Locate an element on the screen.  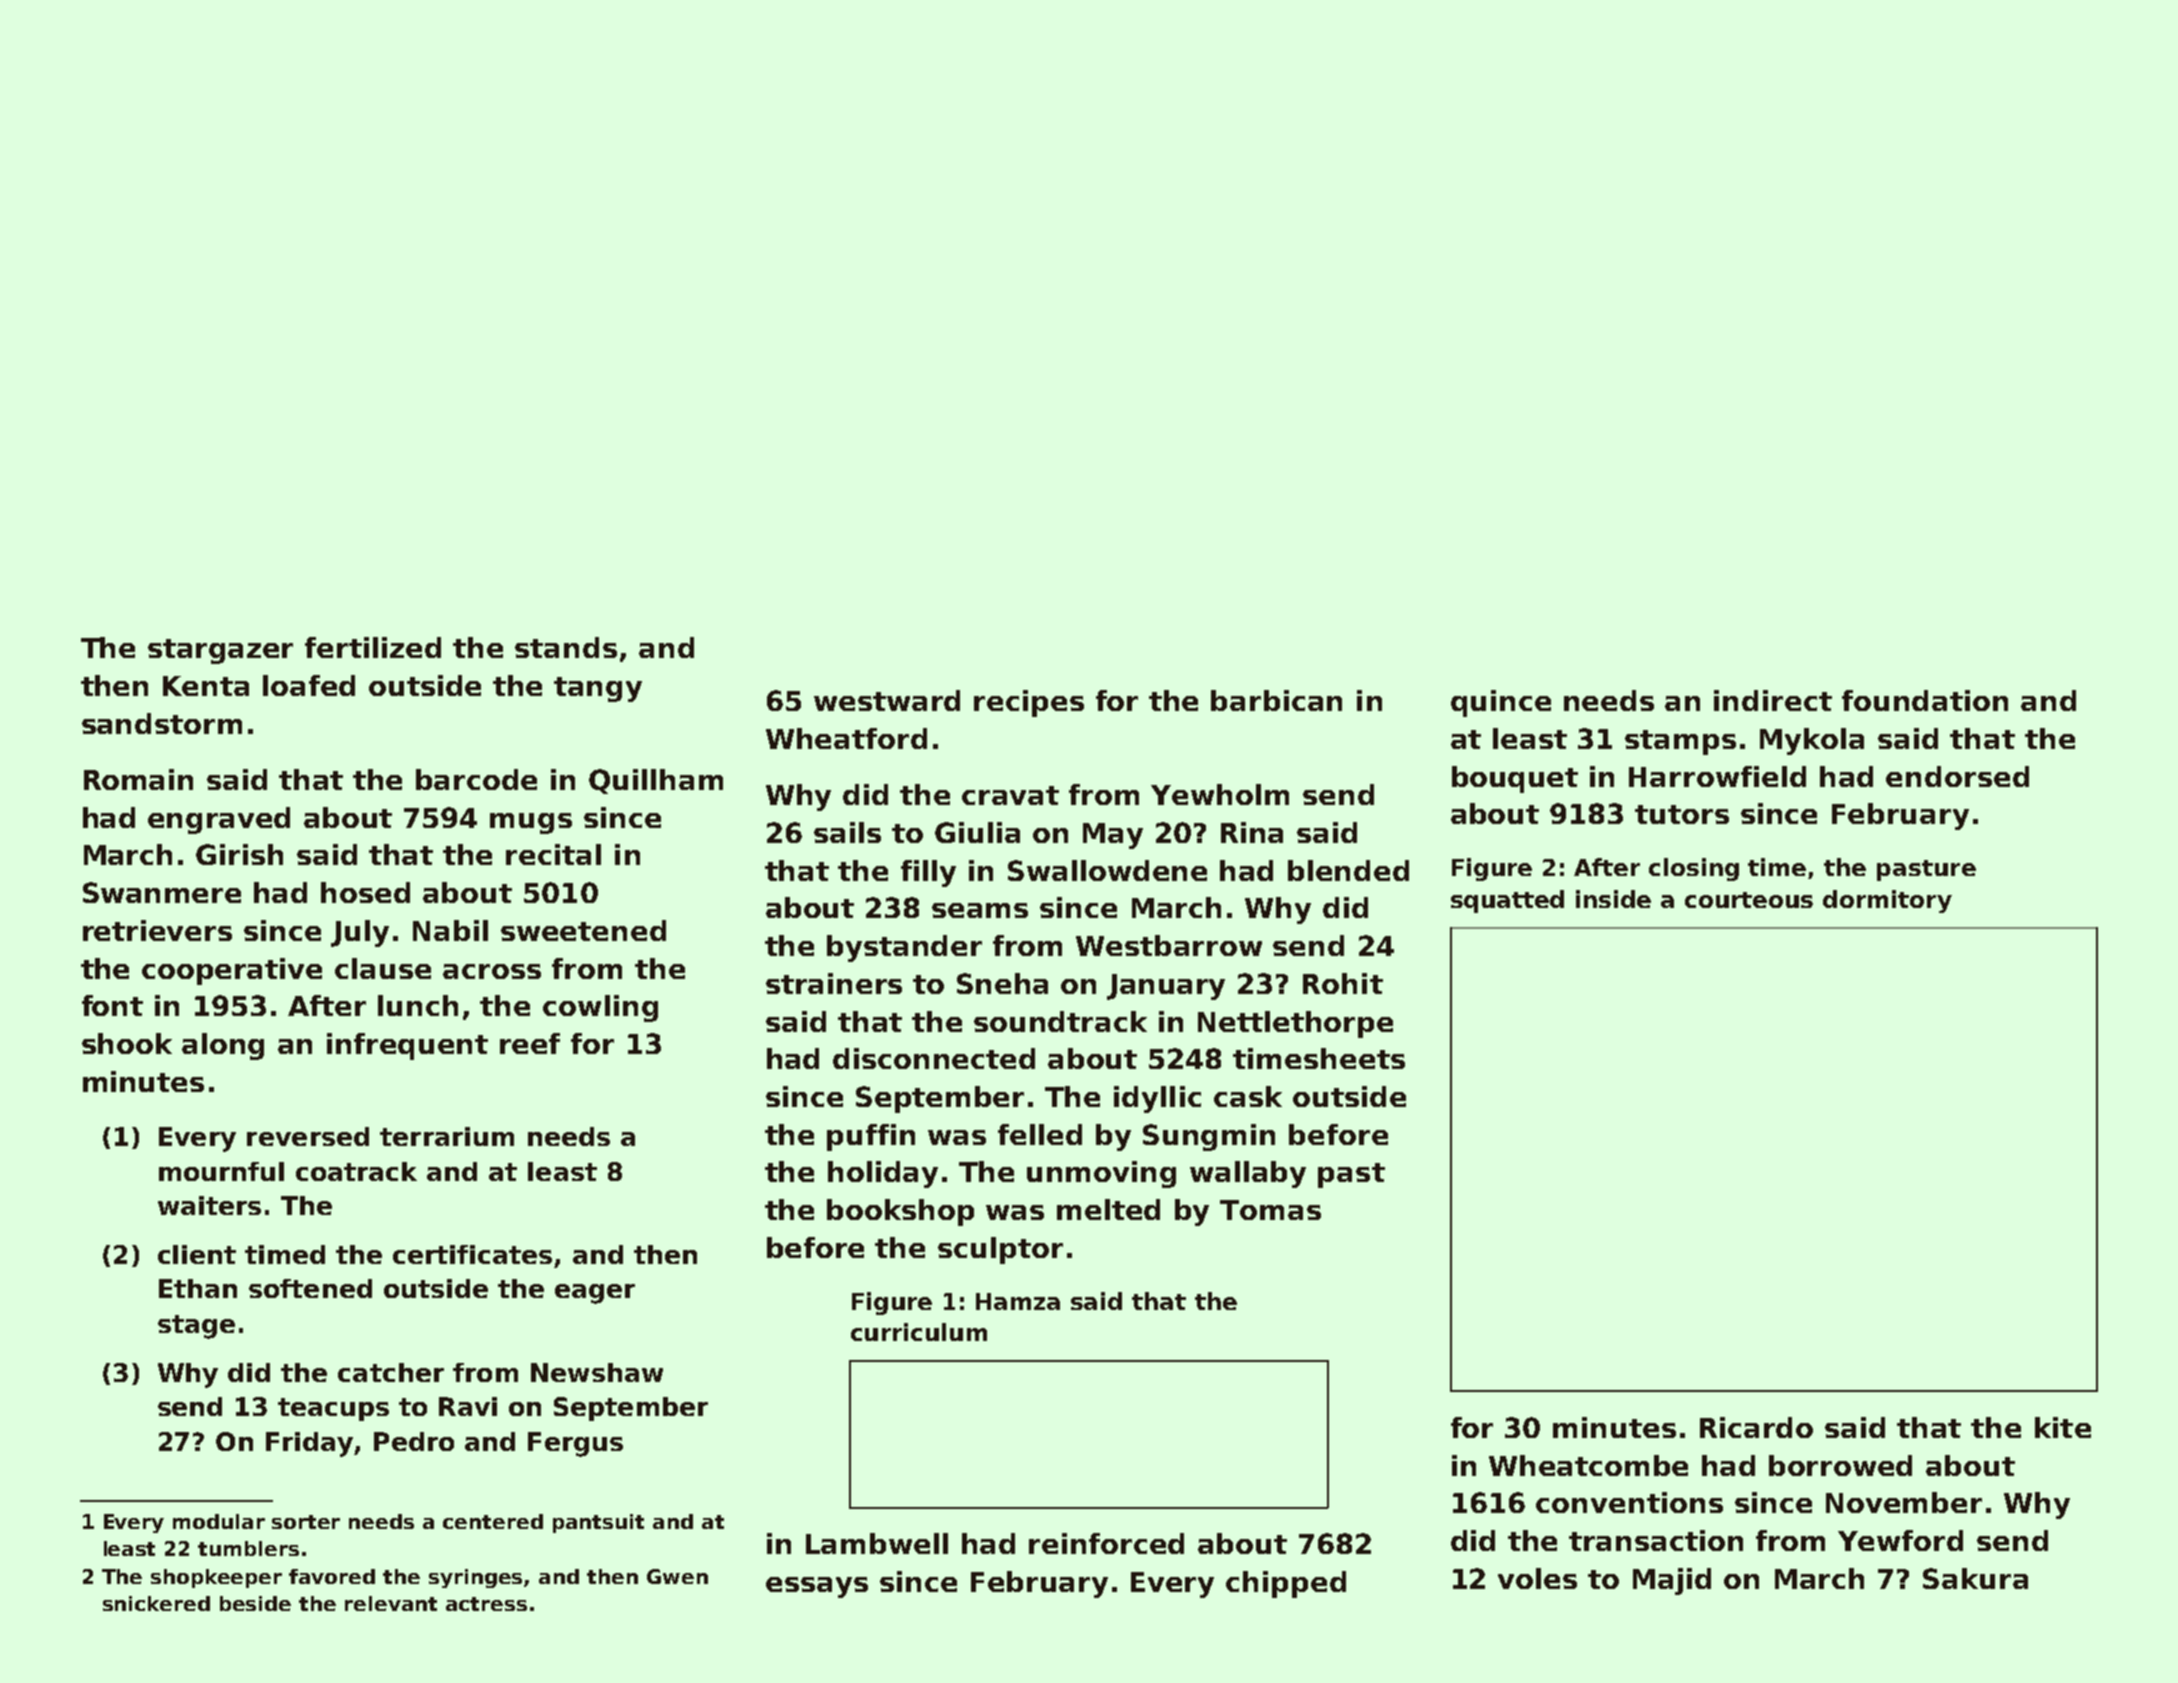
bystander is located at coordinates (904, 948).
